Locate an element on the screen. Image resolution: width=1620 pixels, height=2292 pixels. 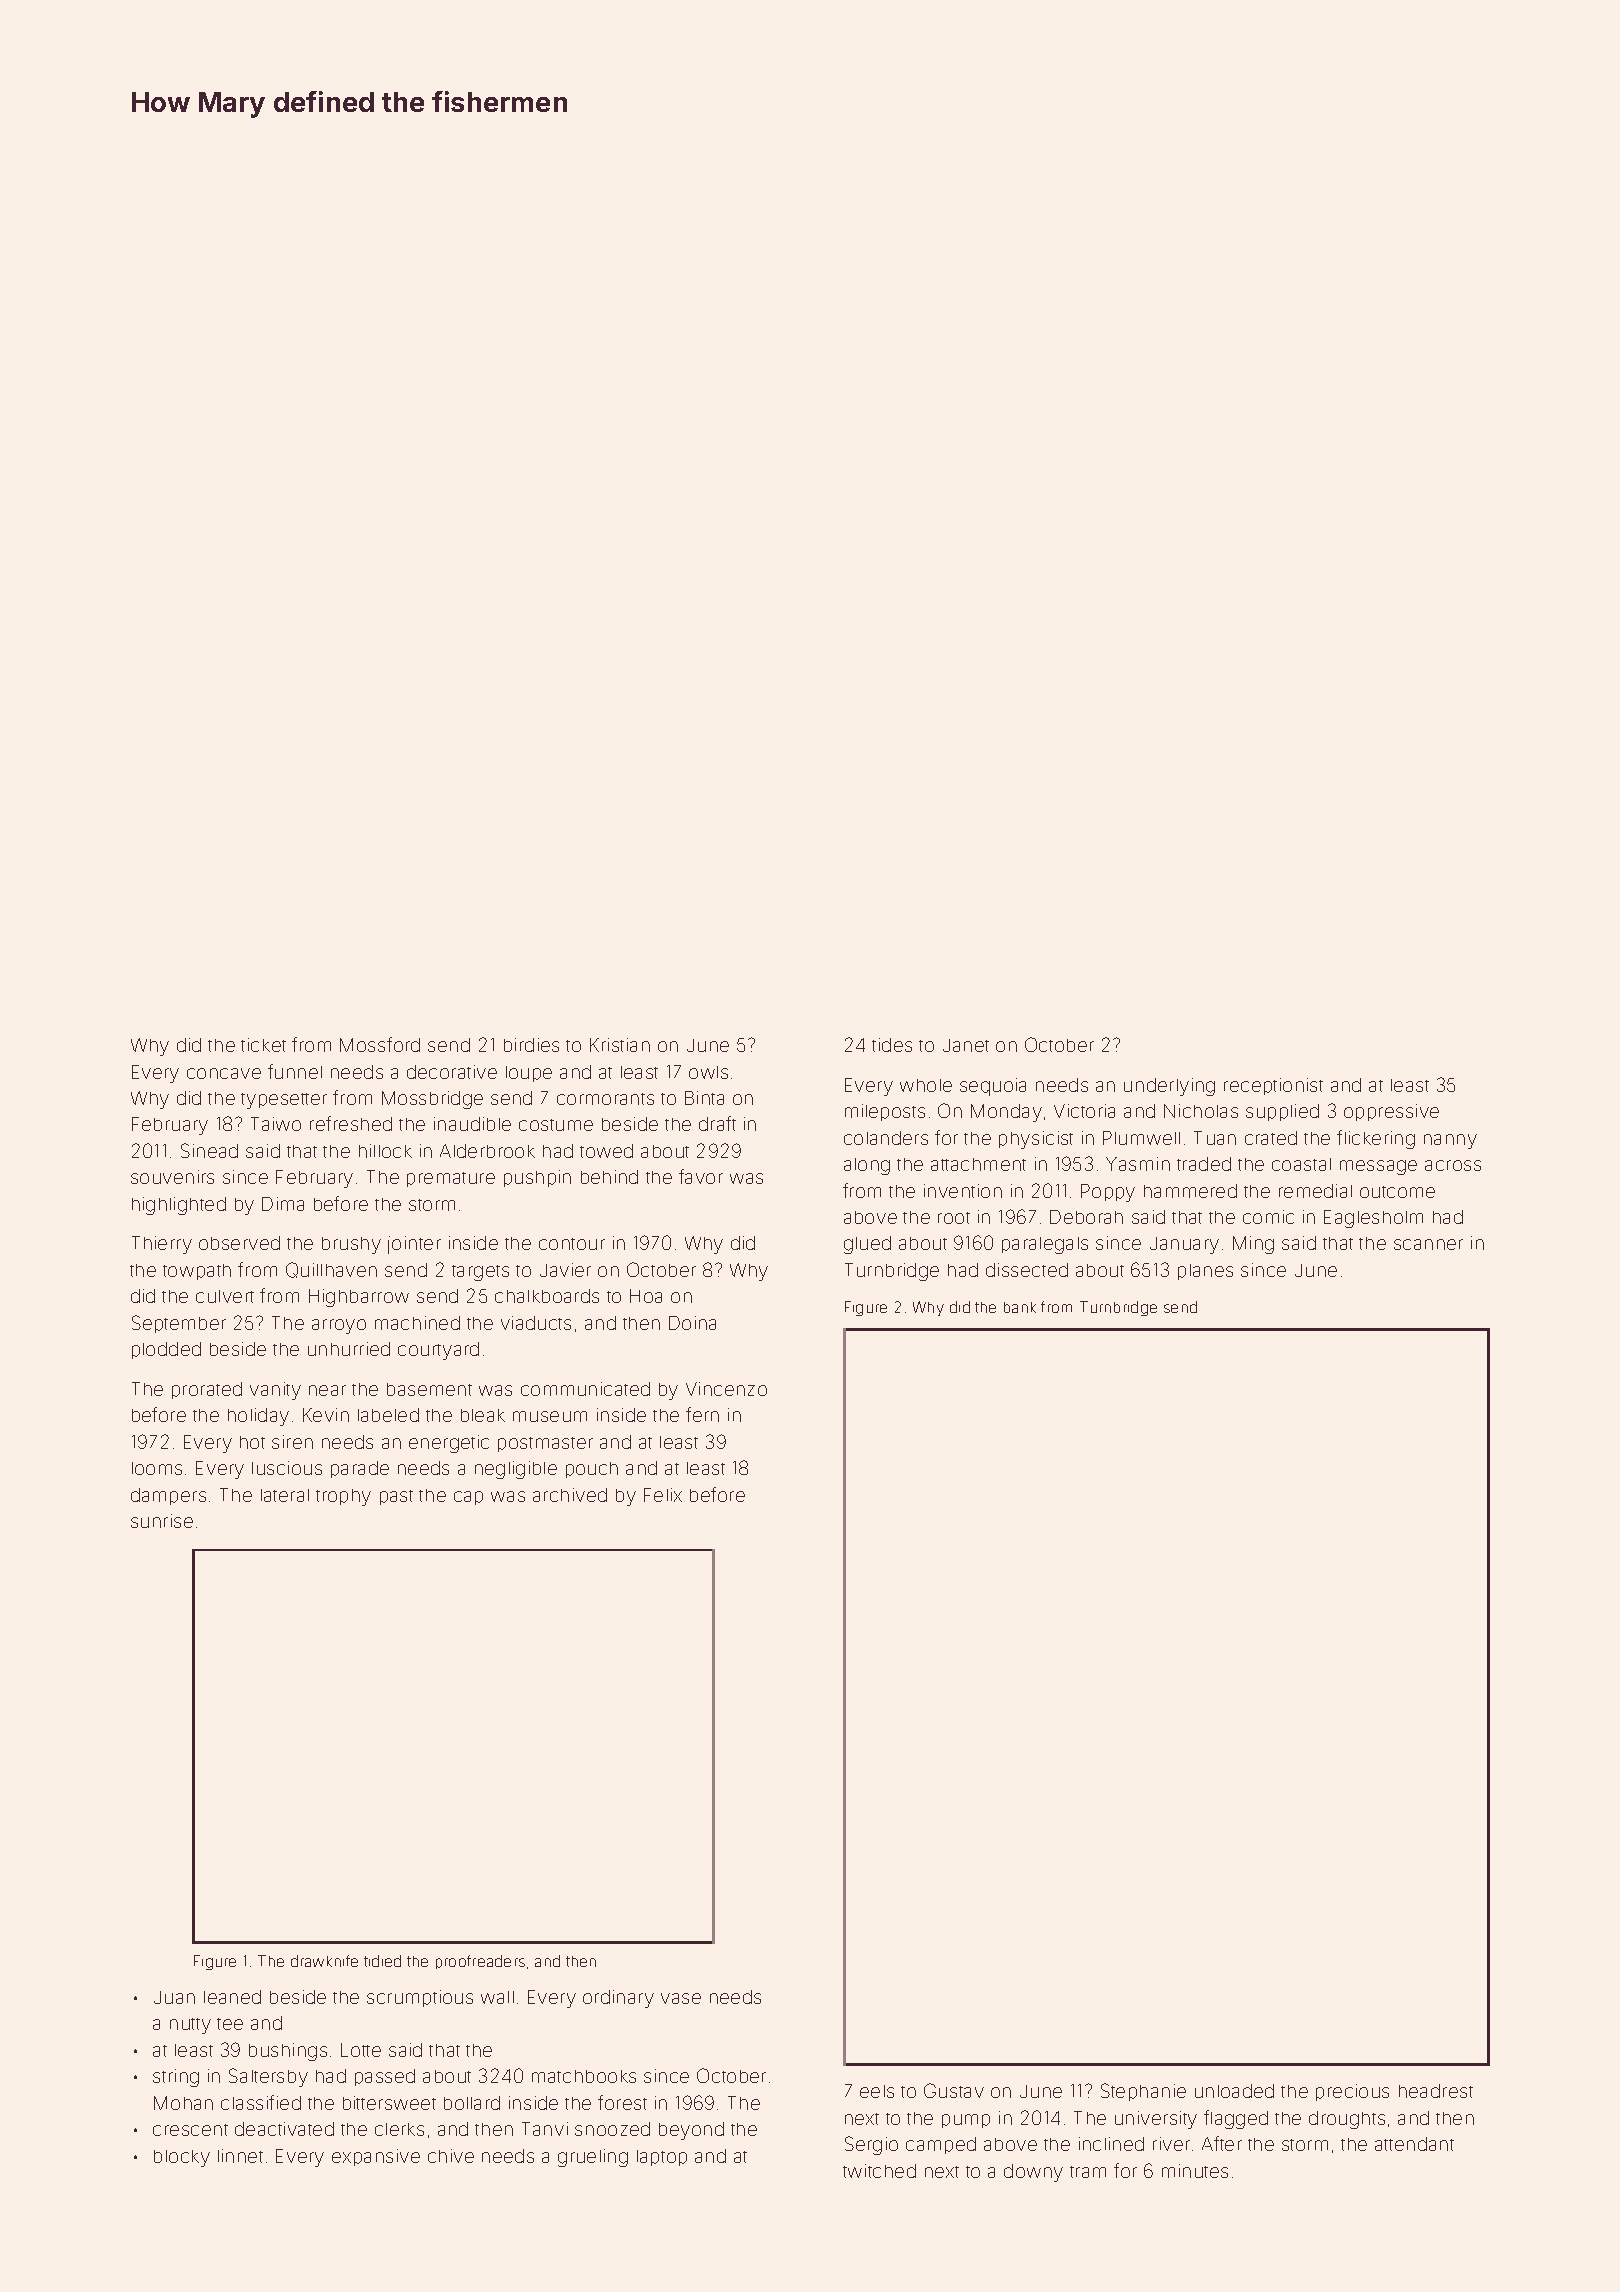
twitched is located at coordinates (879, 2171).
